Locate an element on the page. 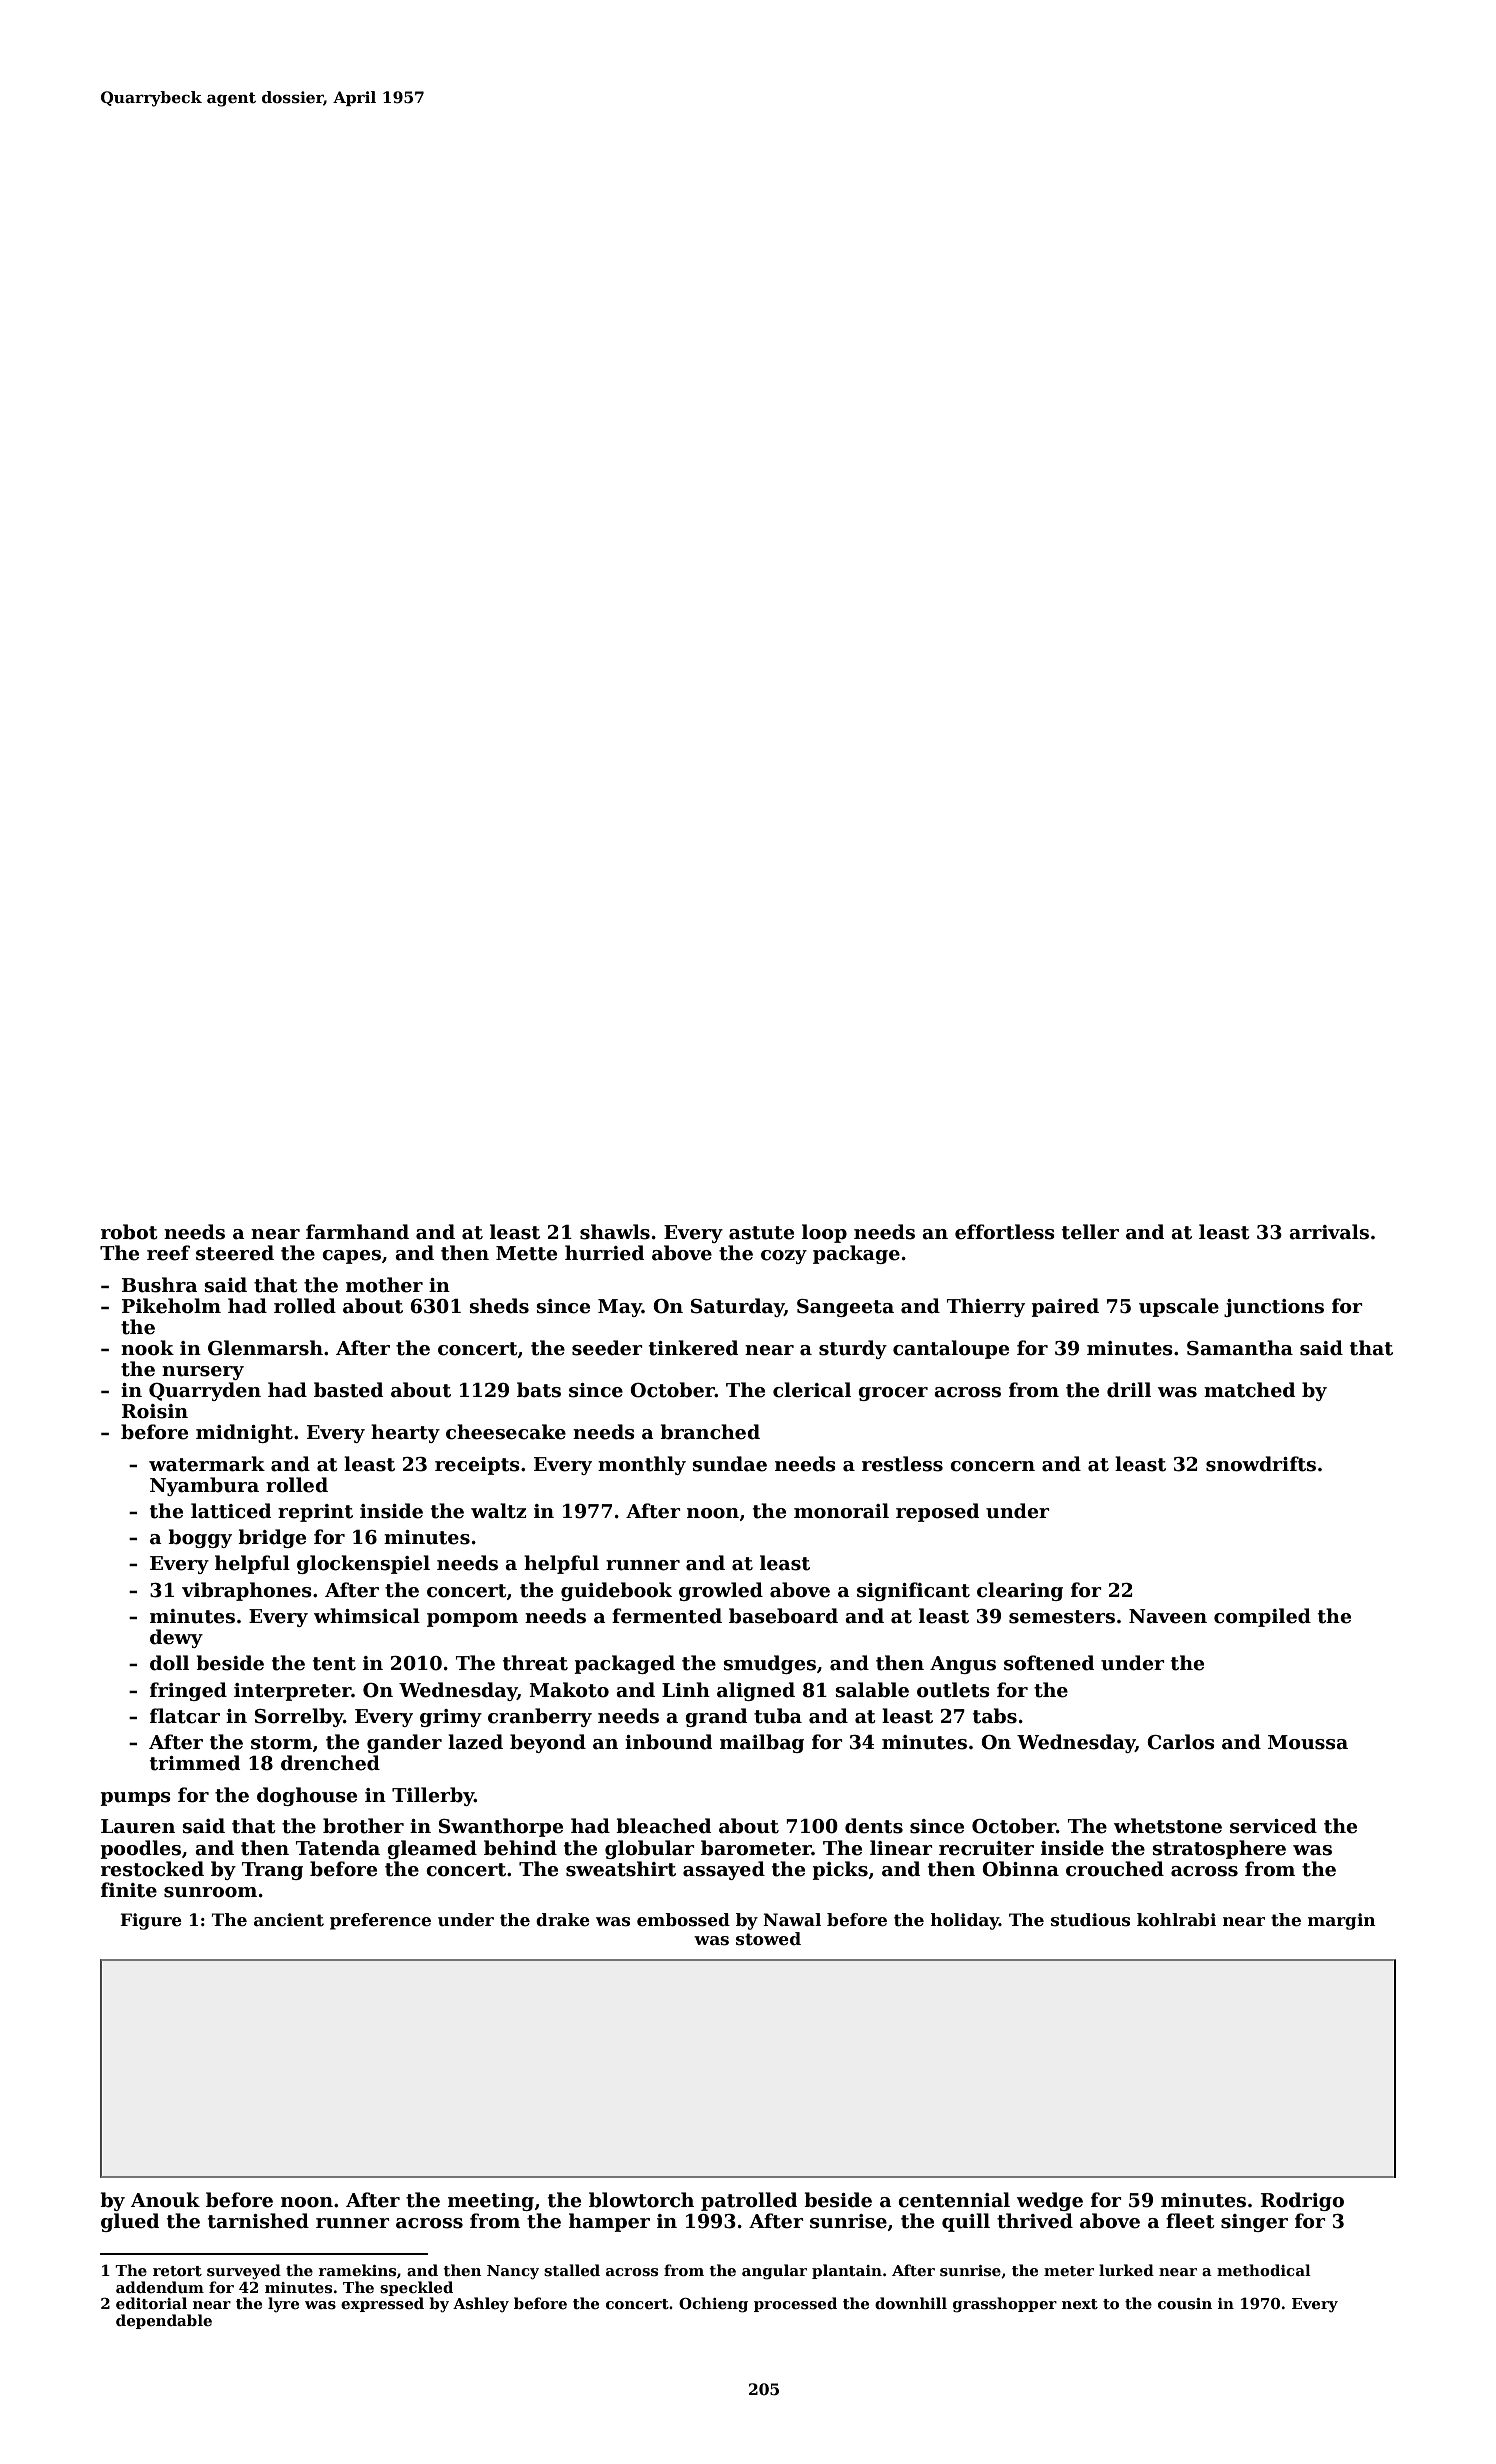 The image size is (1496, 2464). processed is located at coordinates (795, 2304).
